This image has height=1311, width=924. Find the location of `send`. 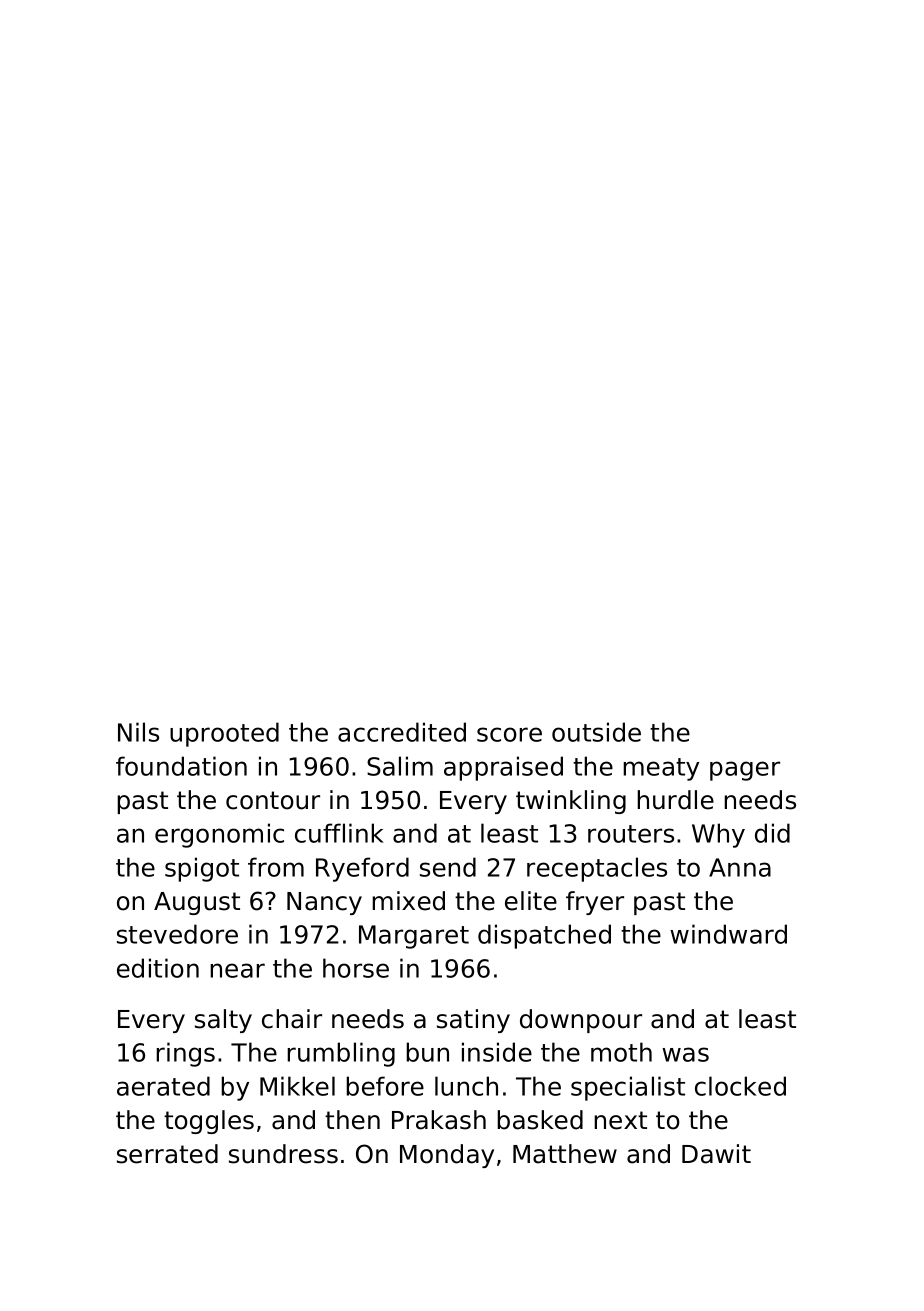

send is located at coordinates (448, 867).
